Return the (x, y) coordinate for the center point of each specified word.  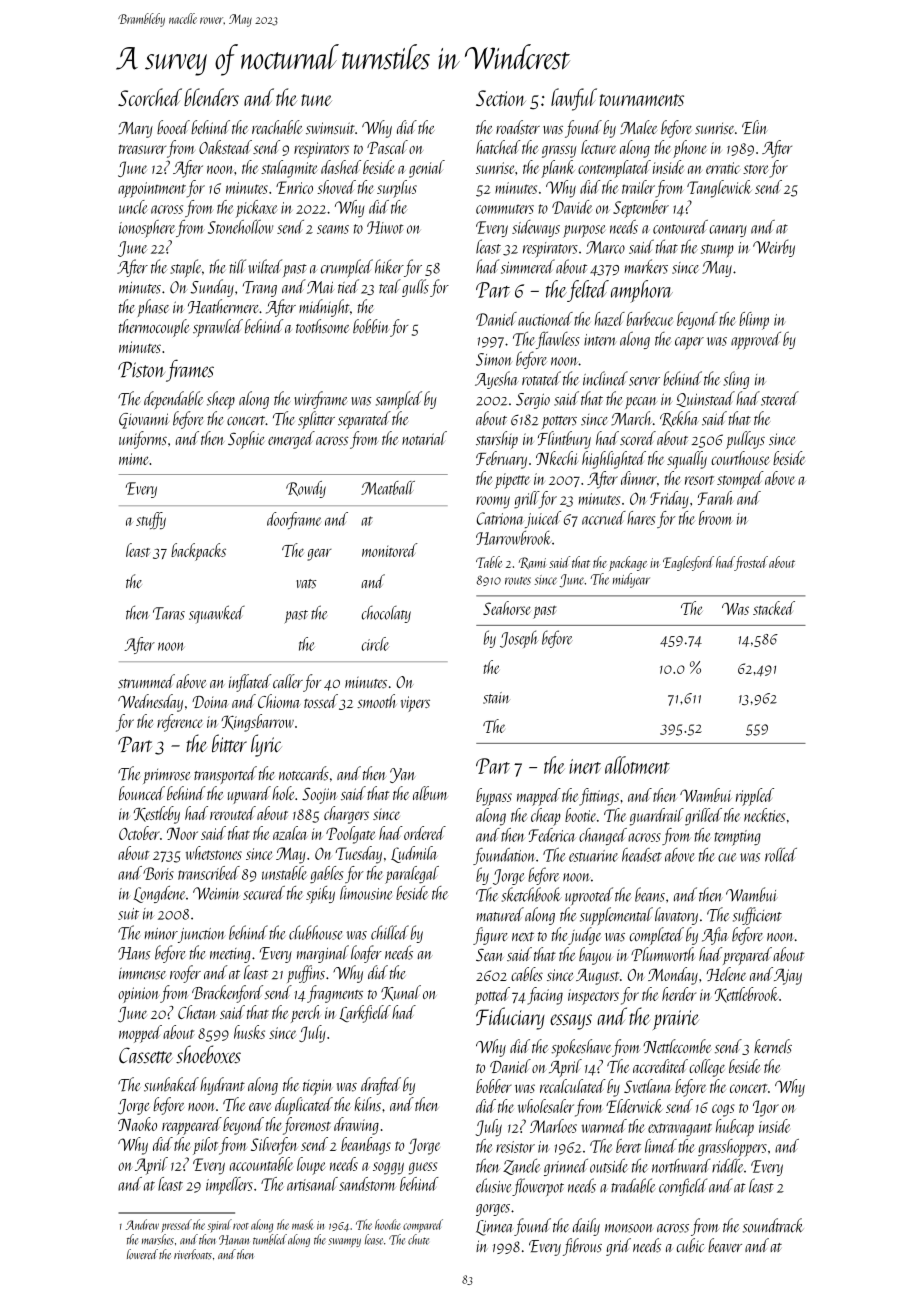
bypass (494, 797)
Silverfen (274, 1146)
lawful (574, 99)
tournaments (642, 100)
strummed (146, 681)
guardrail (657, 817)
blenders (211, 97)
